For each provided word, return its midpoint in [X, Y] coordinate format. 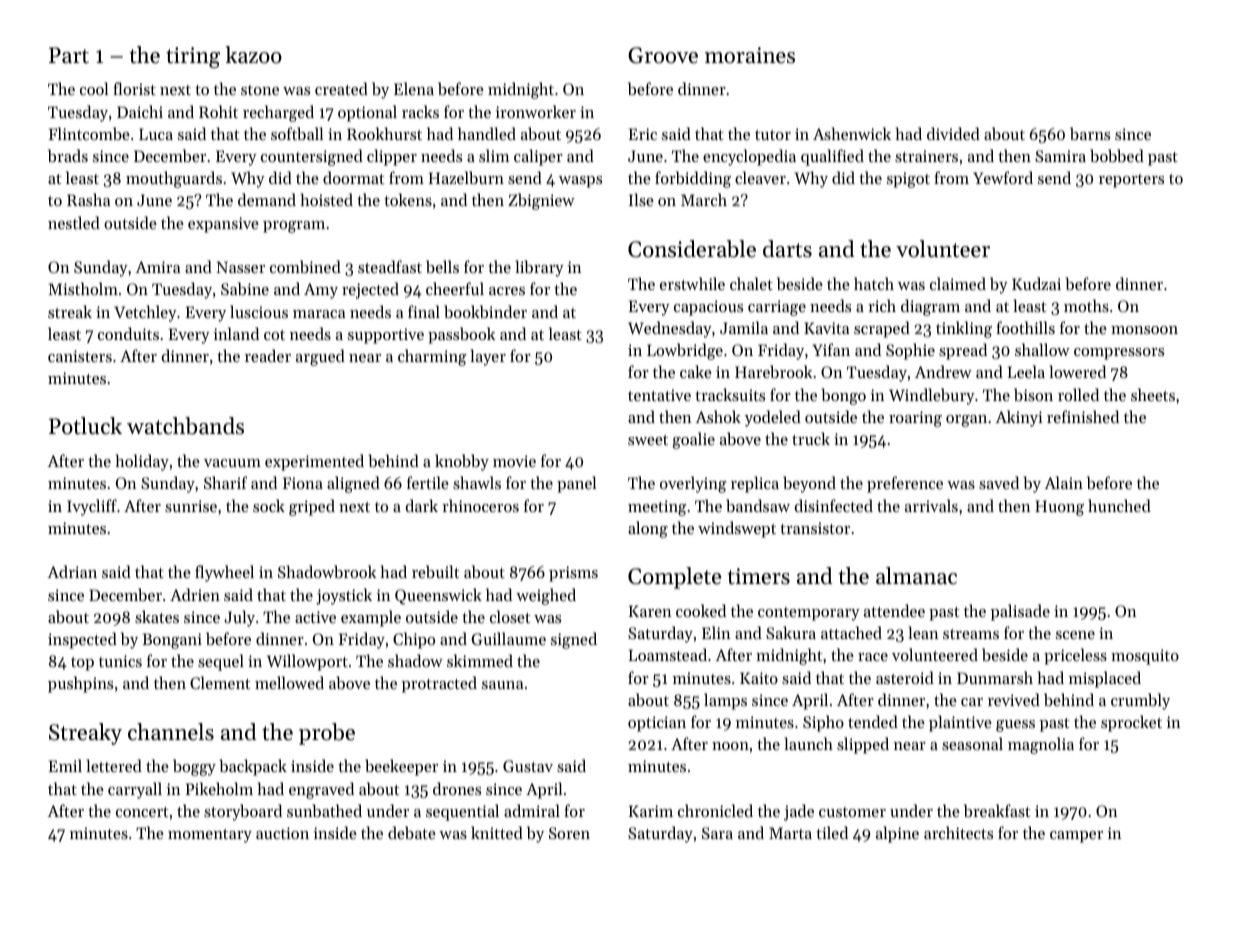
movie [514, 461]
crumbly [1140, 701]
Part [69, 55]
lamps [725, 701]
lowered [1077, 371]
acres [507, 291]
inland [236, 333]
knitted [497, 832]
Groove [663, 55]
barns [1090, 133]
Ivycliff [92, 507]
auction [282, 833]
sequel [221, 662]
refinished [1083, 416]
